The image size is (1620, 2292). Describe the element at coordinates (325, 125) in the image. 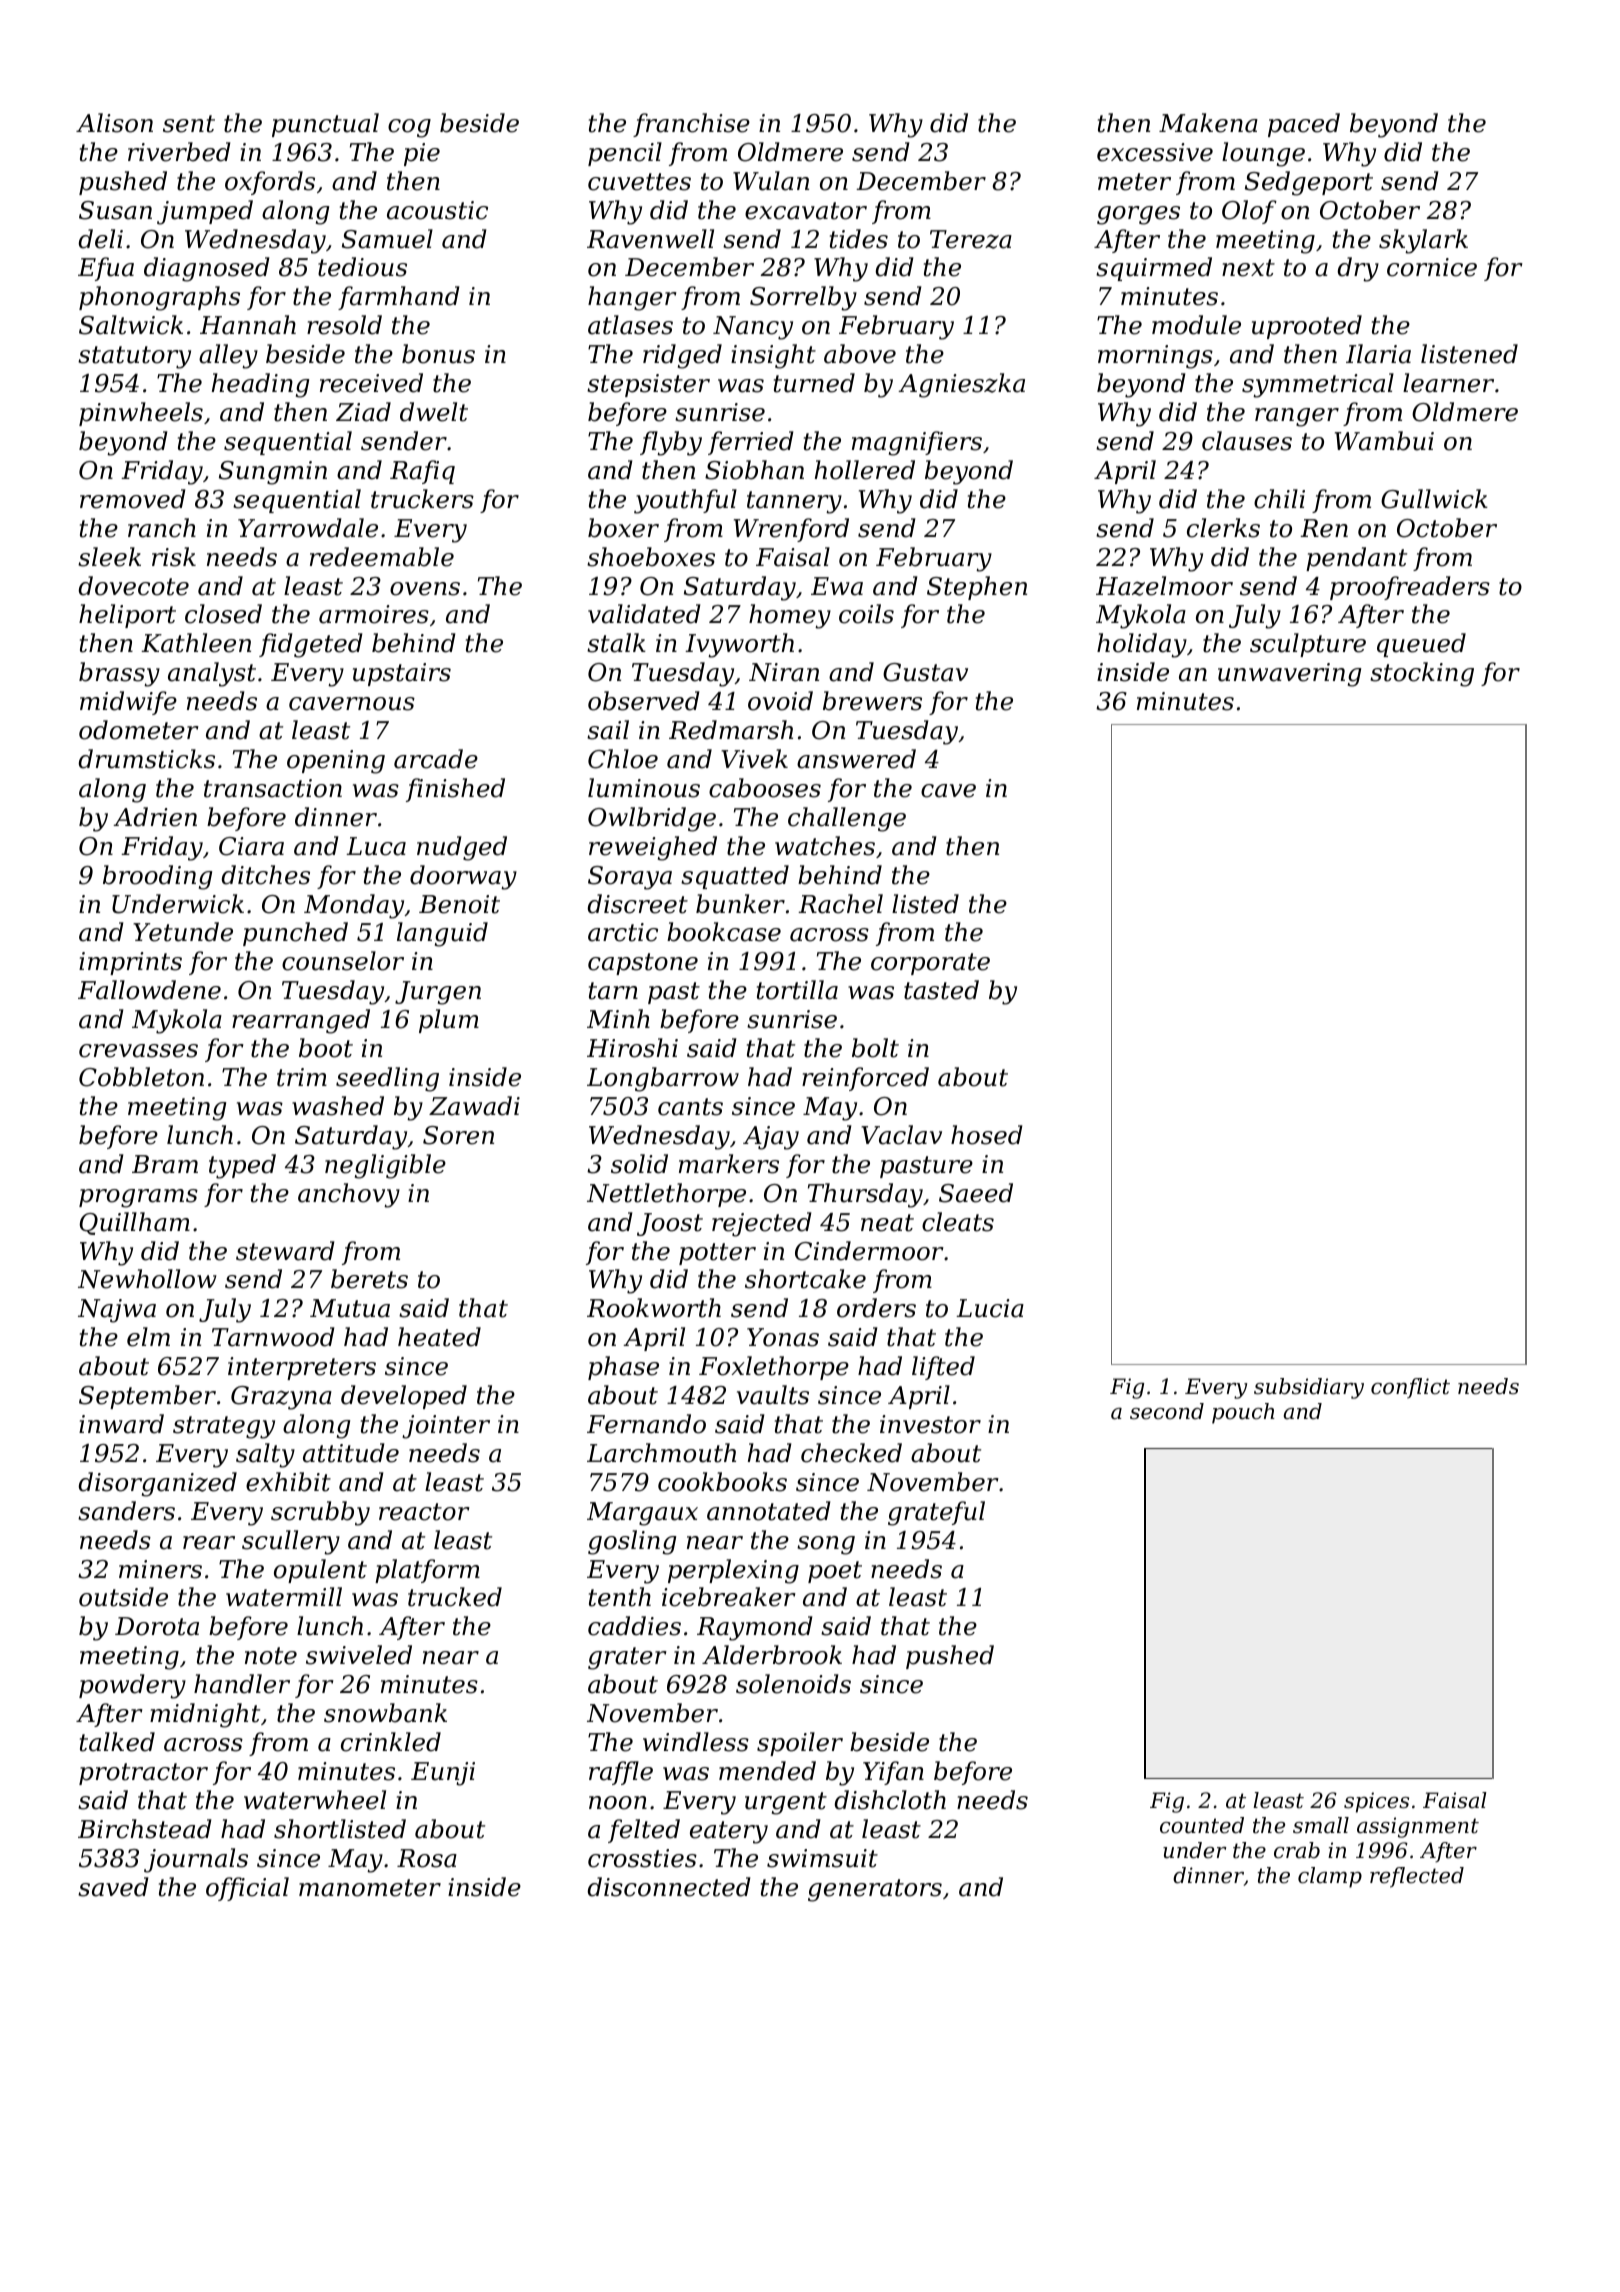

I see `punctual` at that location.
